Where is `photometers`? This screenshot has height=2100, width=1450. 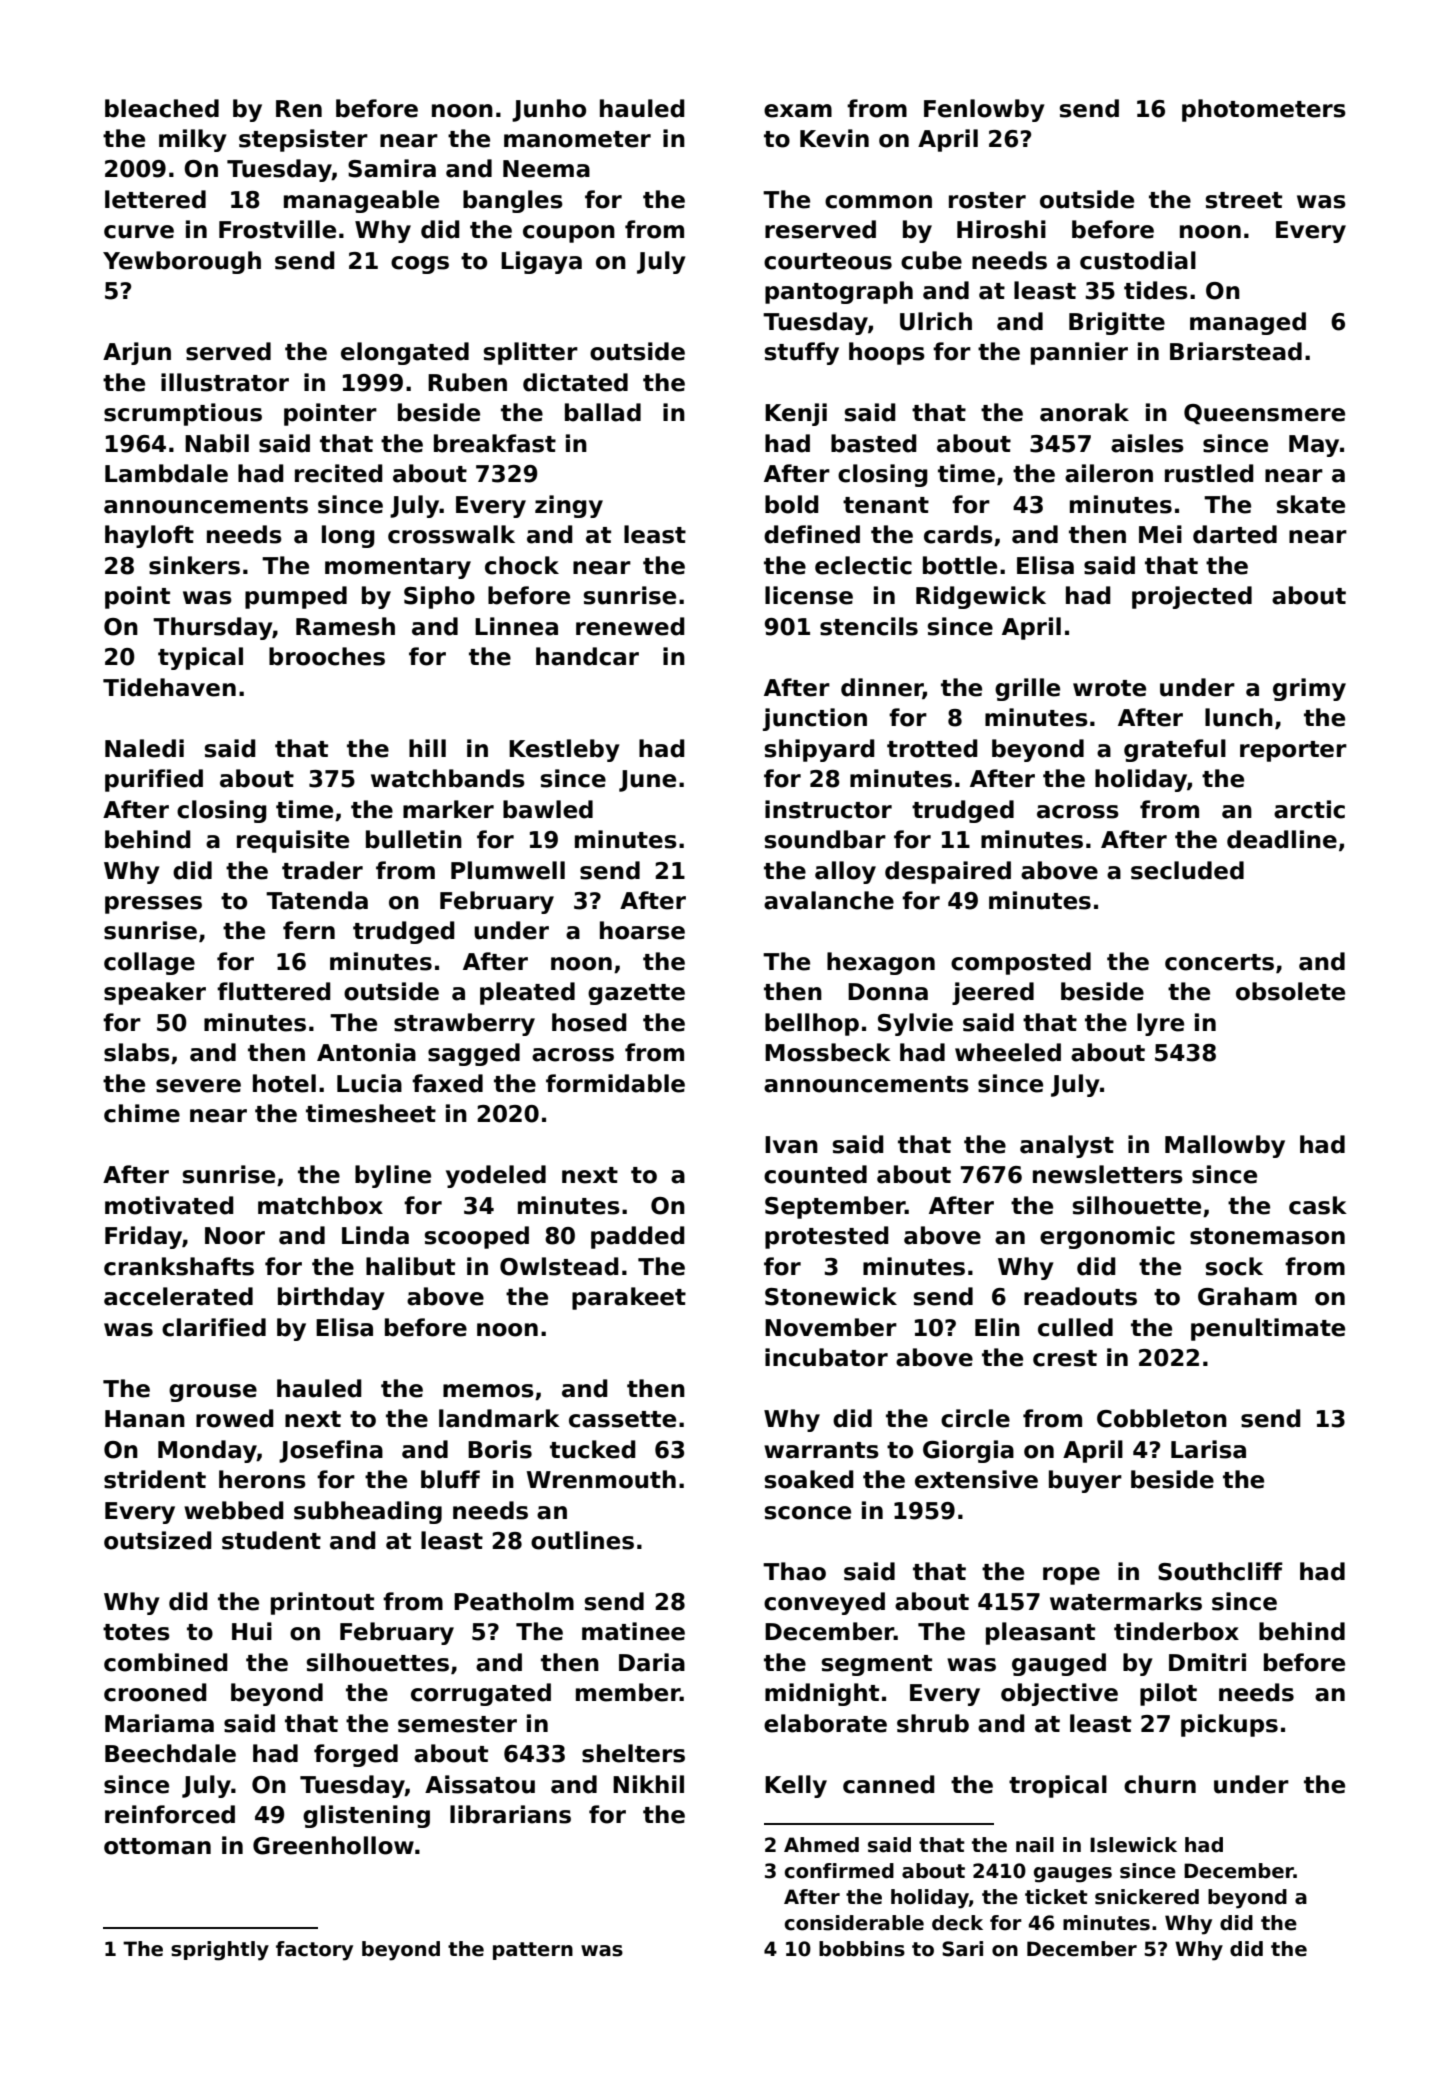
photometers is located at coordinates (1264, 110).
